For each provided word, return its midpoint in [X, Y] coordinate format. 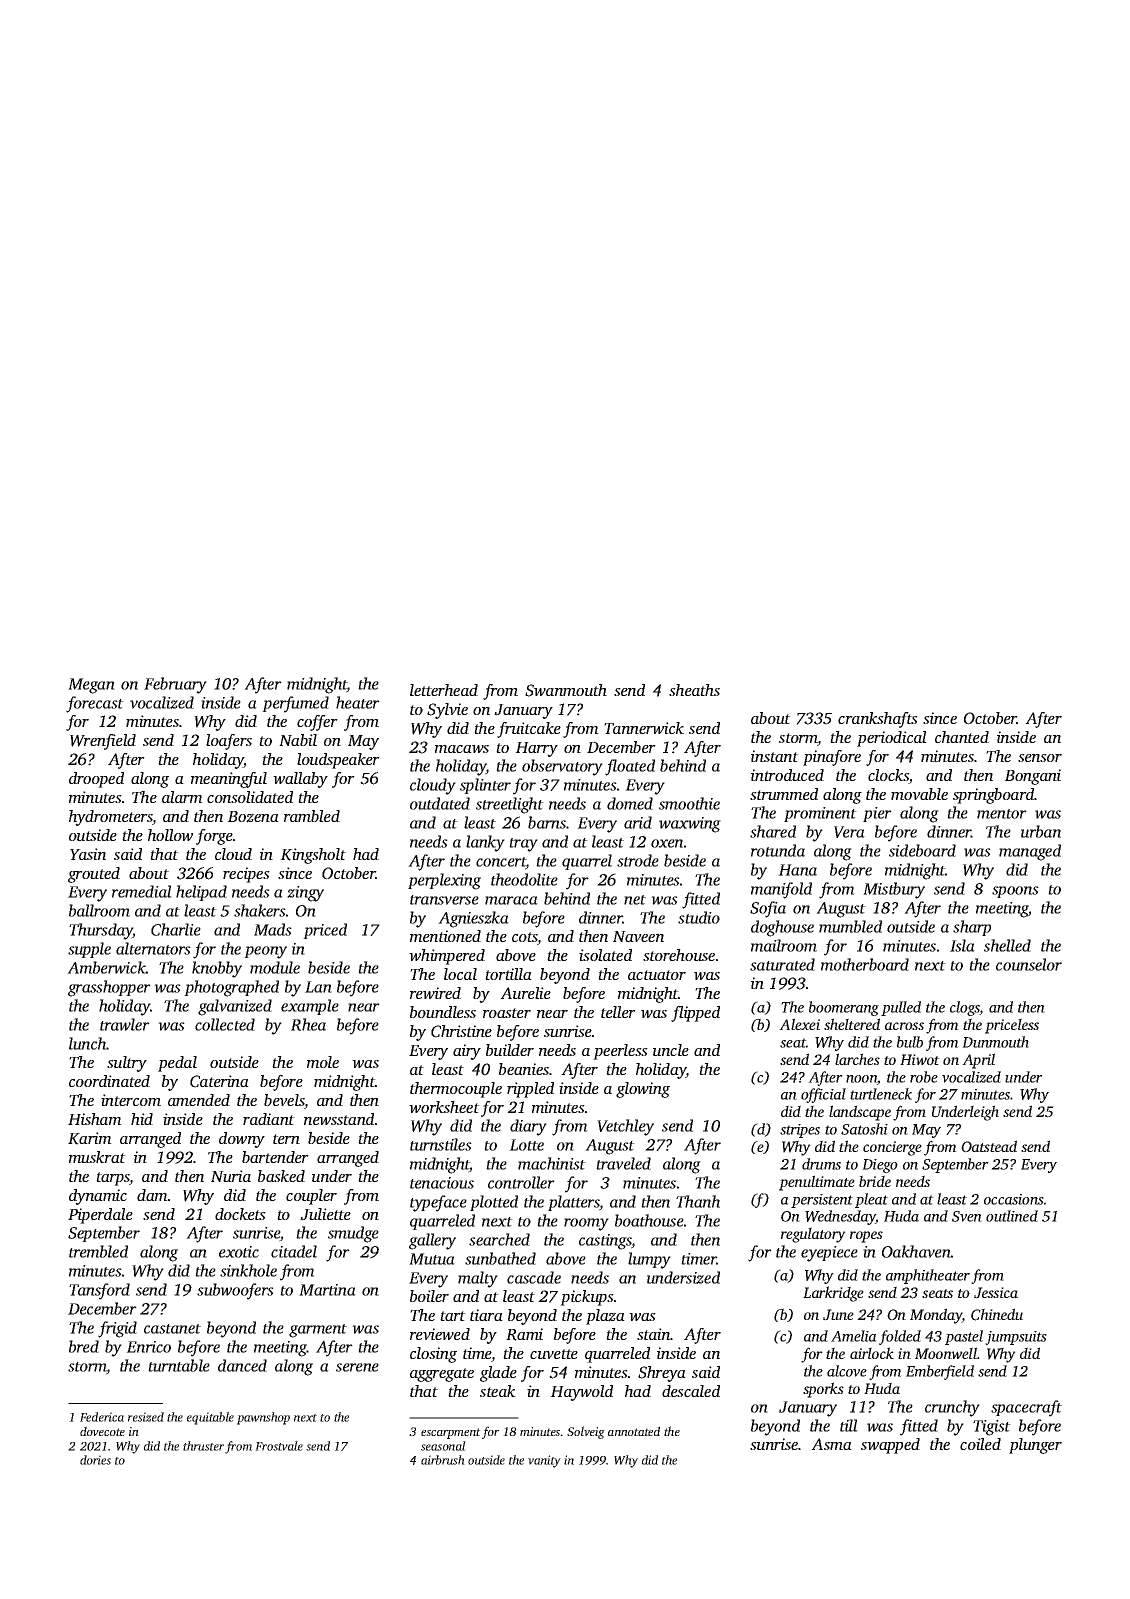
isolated [605, 955]
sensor [1040, 758]
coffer [317, 723]
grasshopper [109, 988]
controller [521, 1182]
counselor [1029, 964]
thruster [203, 1446]
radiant [269, 1119]
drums [821, 1164]
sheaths [694, 690]
